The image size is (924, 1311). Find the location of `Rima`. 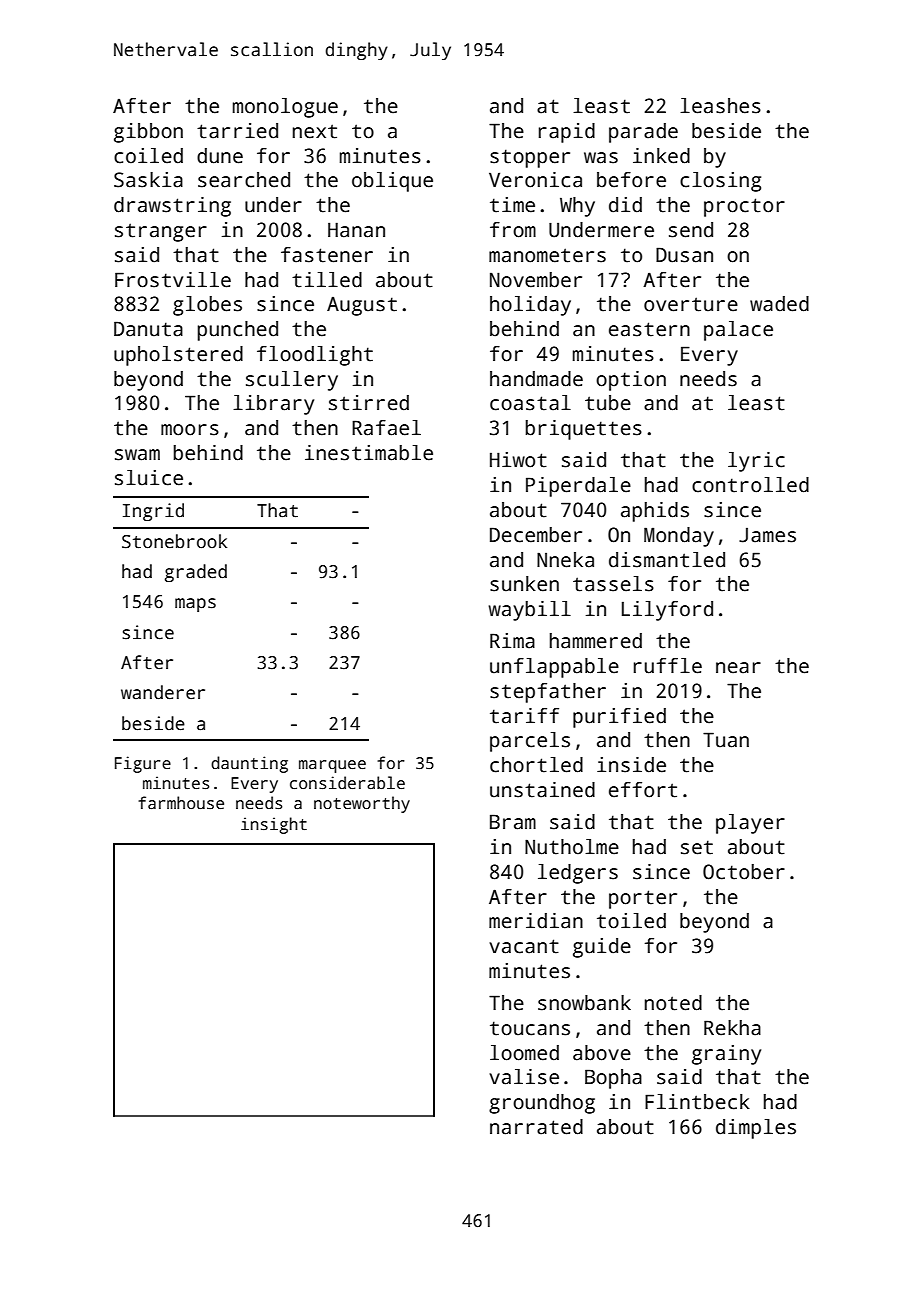

Rima is located at coordinates (512, 641).
